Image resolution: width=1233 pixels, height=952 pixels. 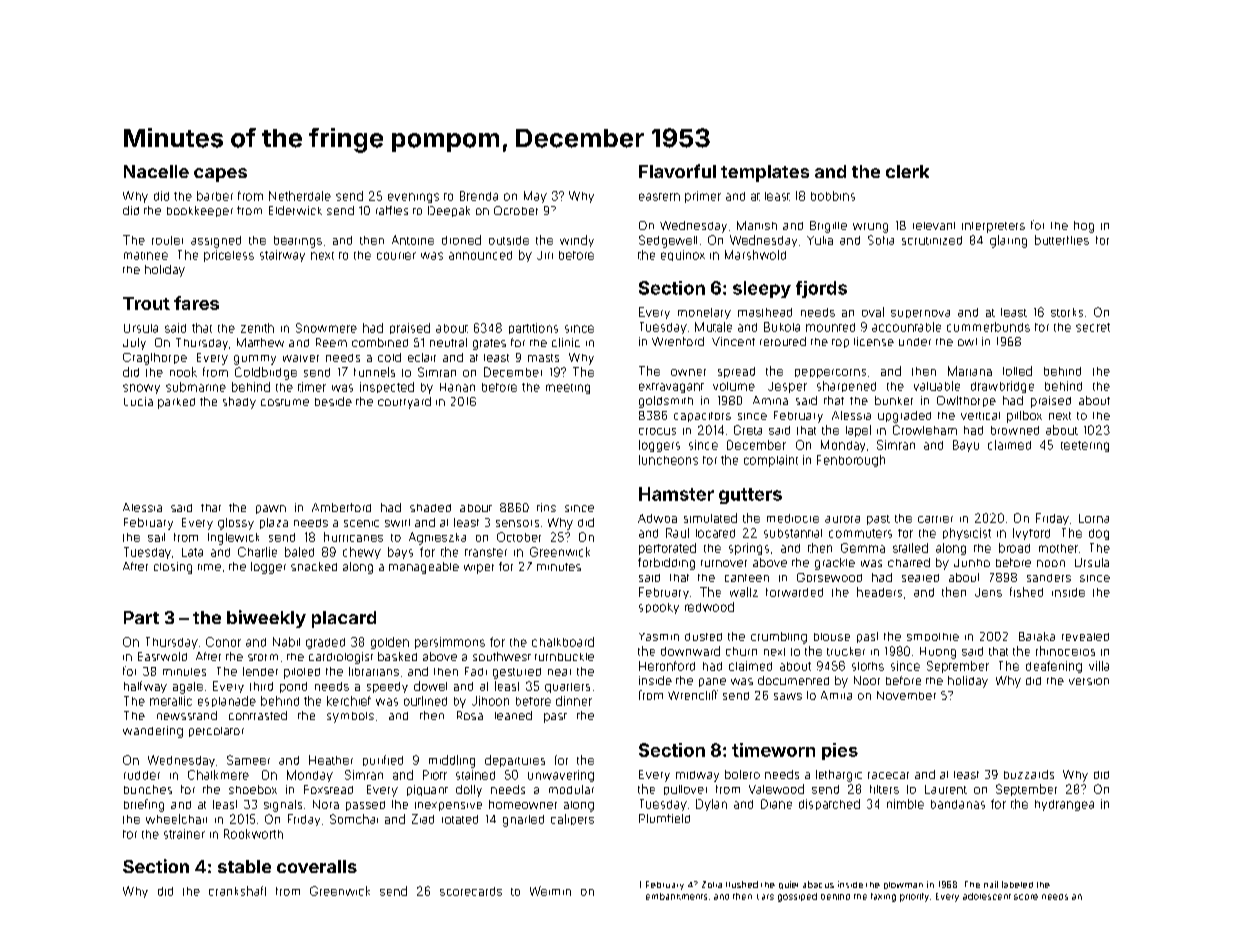 I want to click on clerk, so click(x=907, y=171).
